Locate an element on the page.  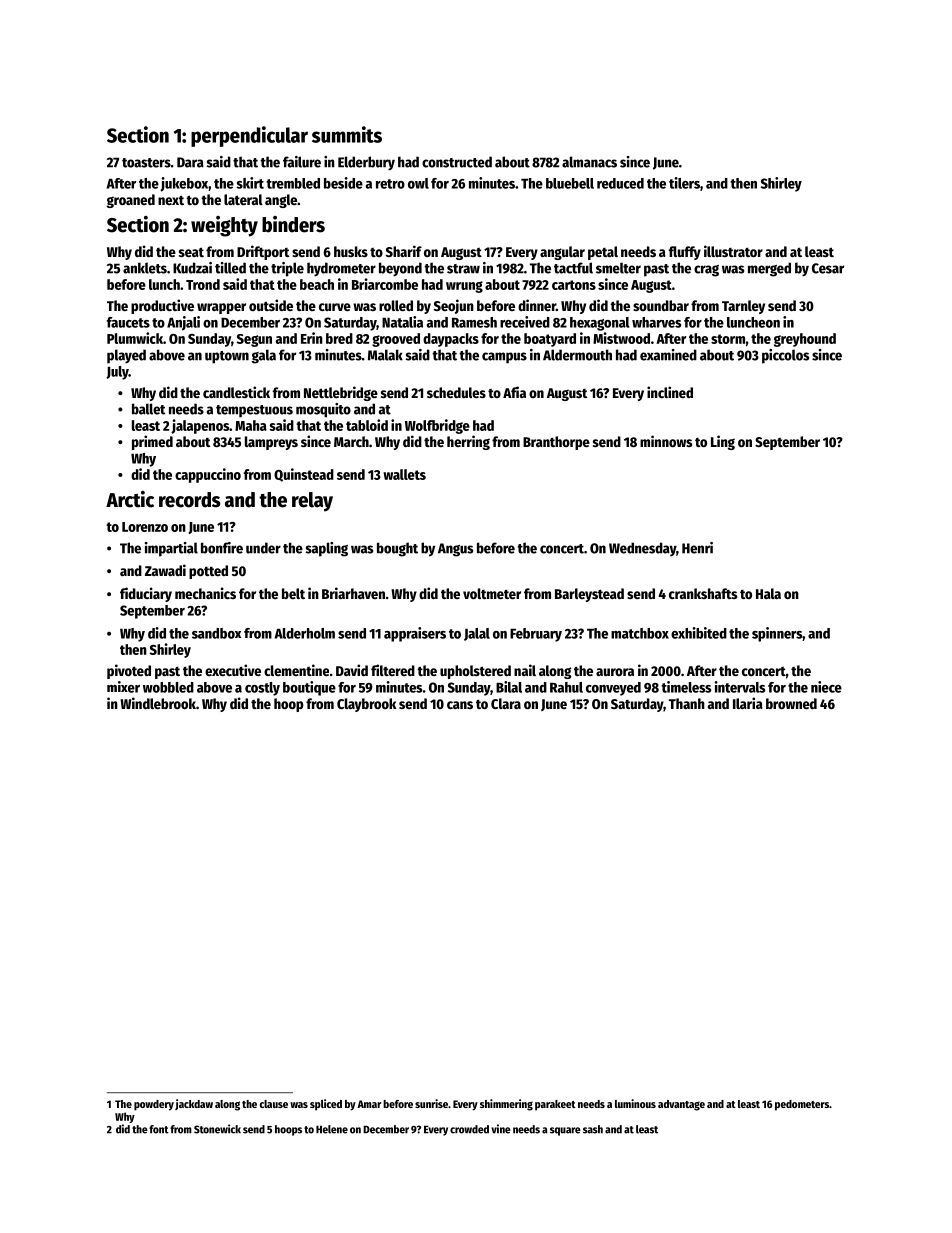
cans is located at coordinates (460, 705).
